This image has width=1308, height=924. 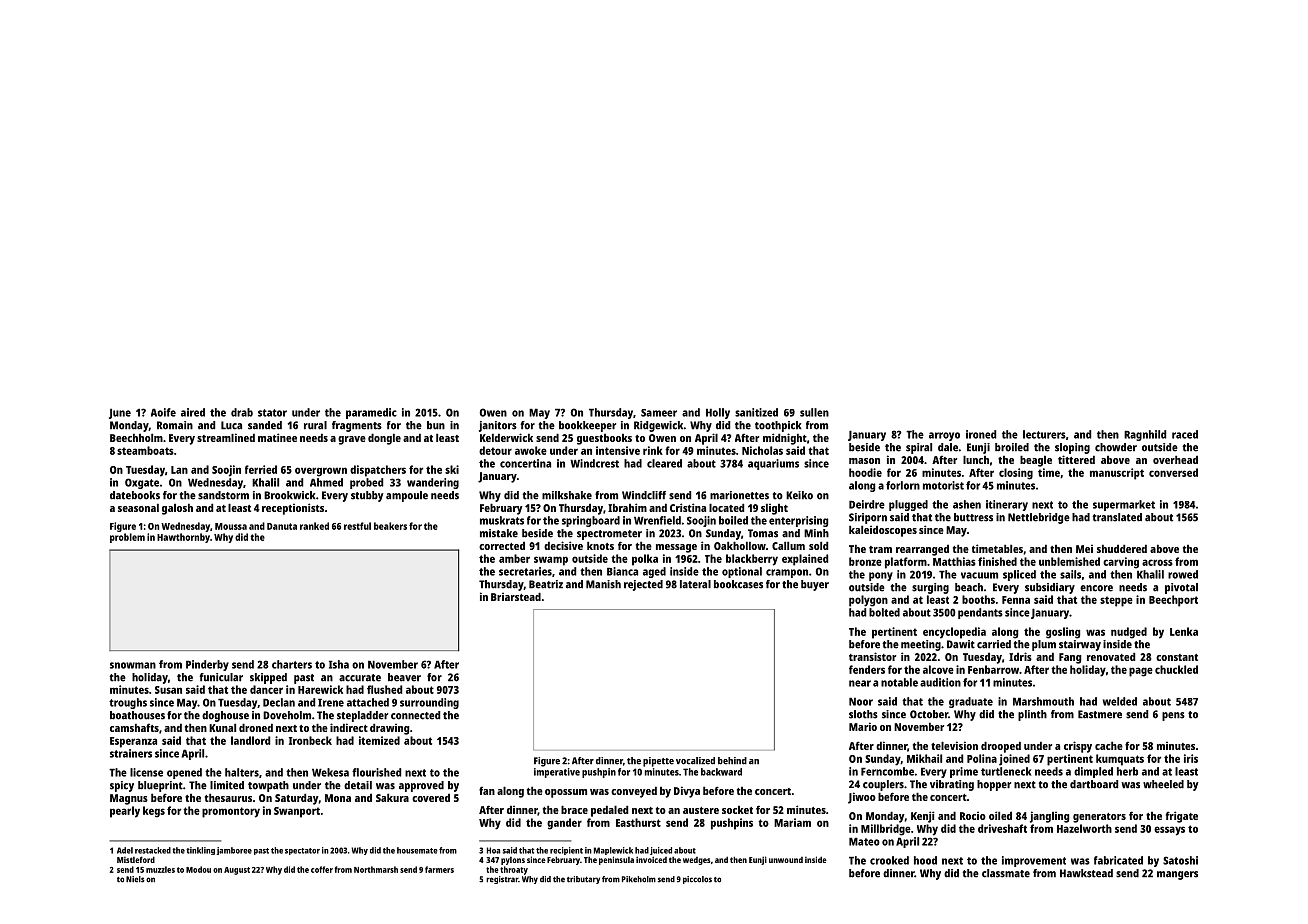 I want to click on Niels, so click(x=135, y=879).
